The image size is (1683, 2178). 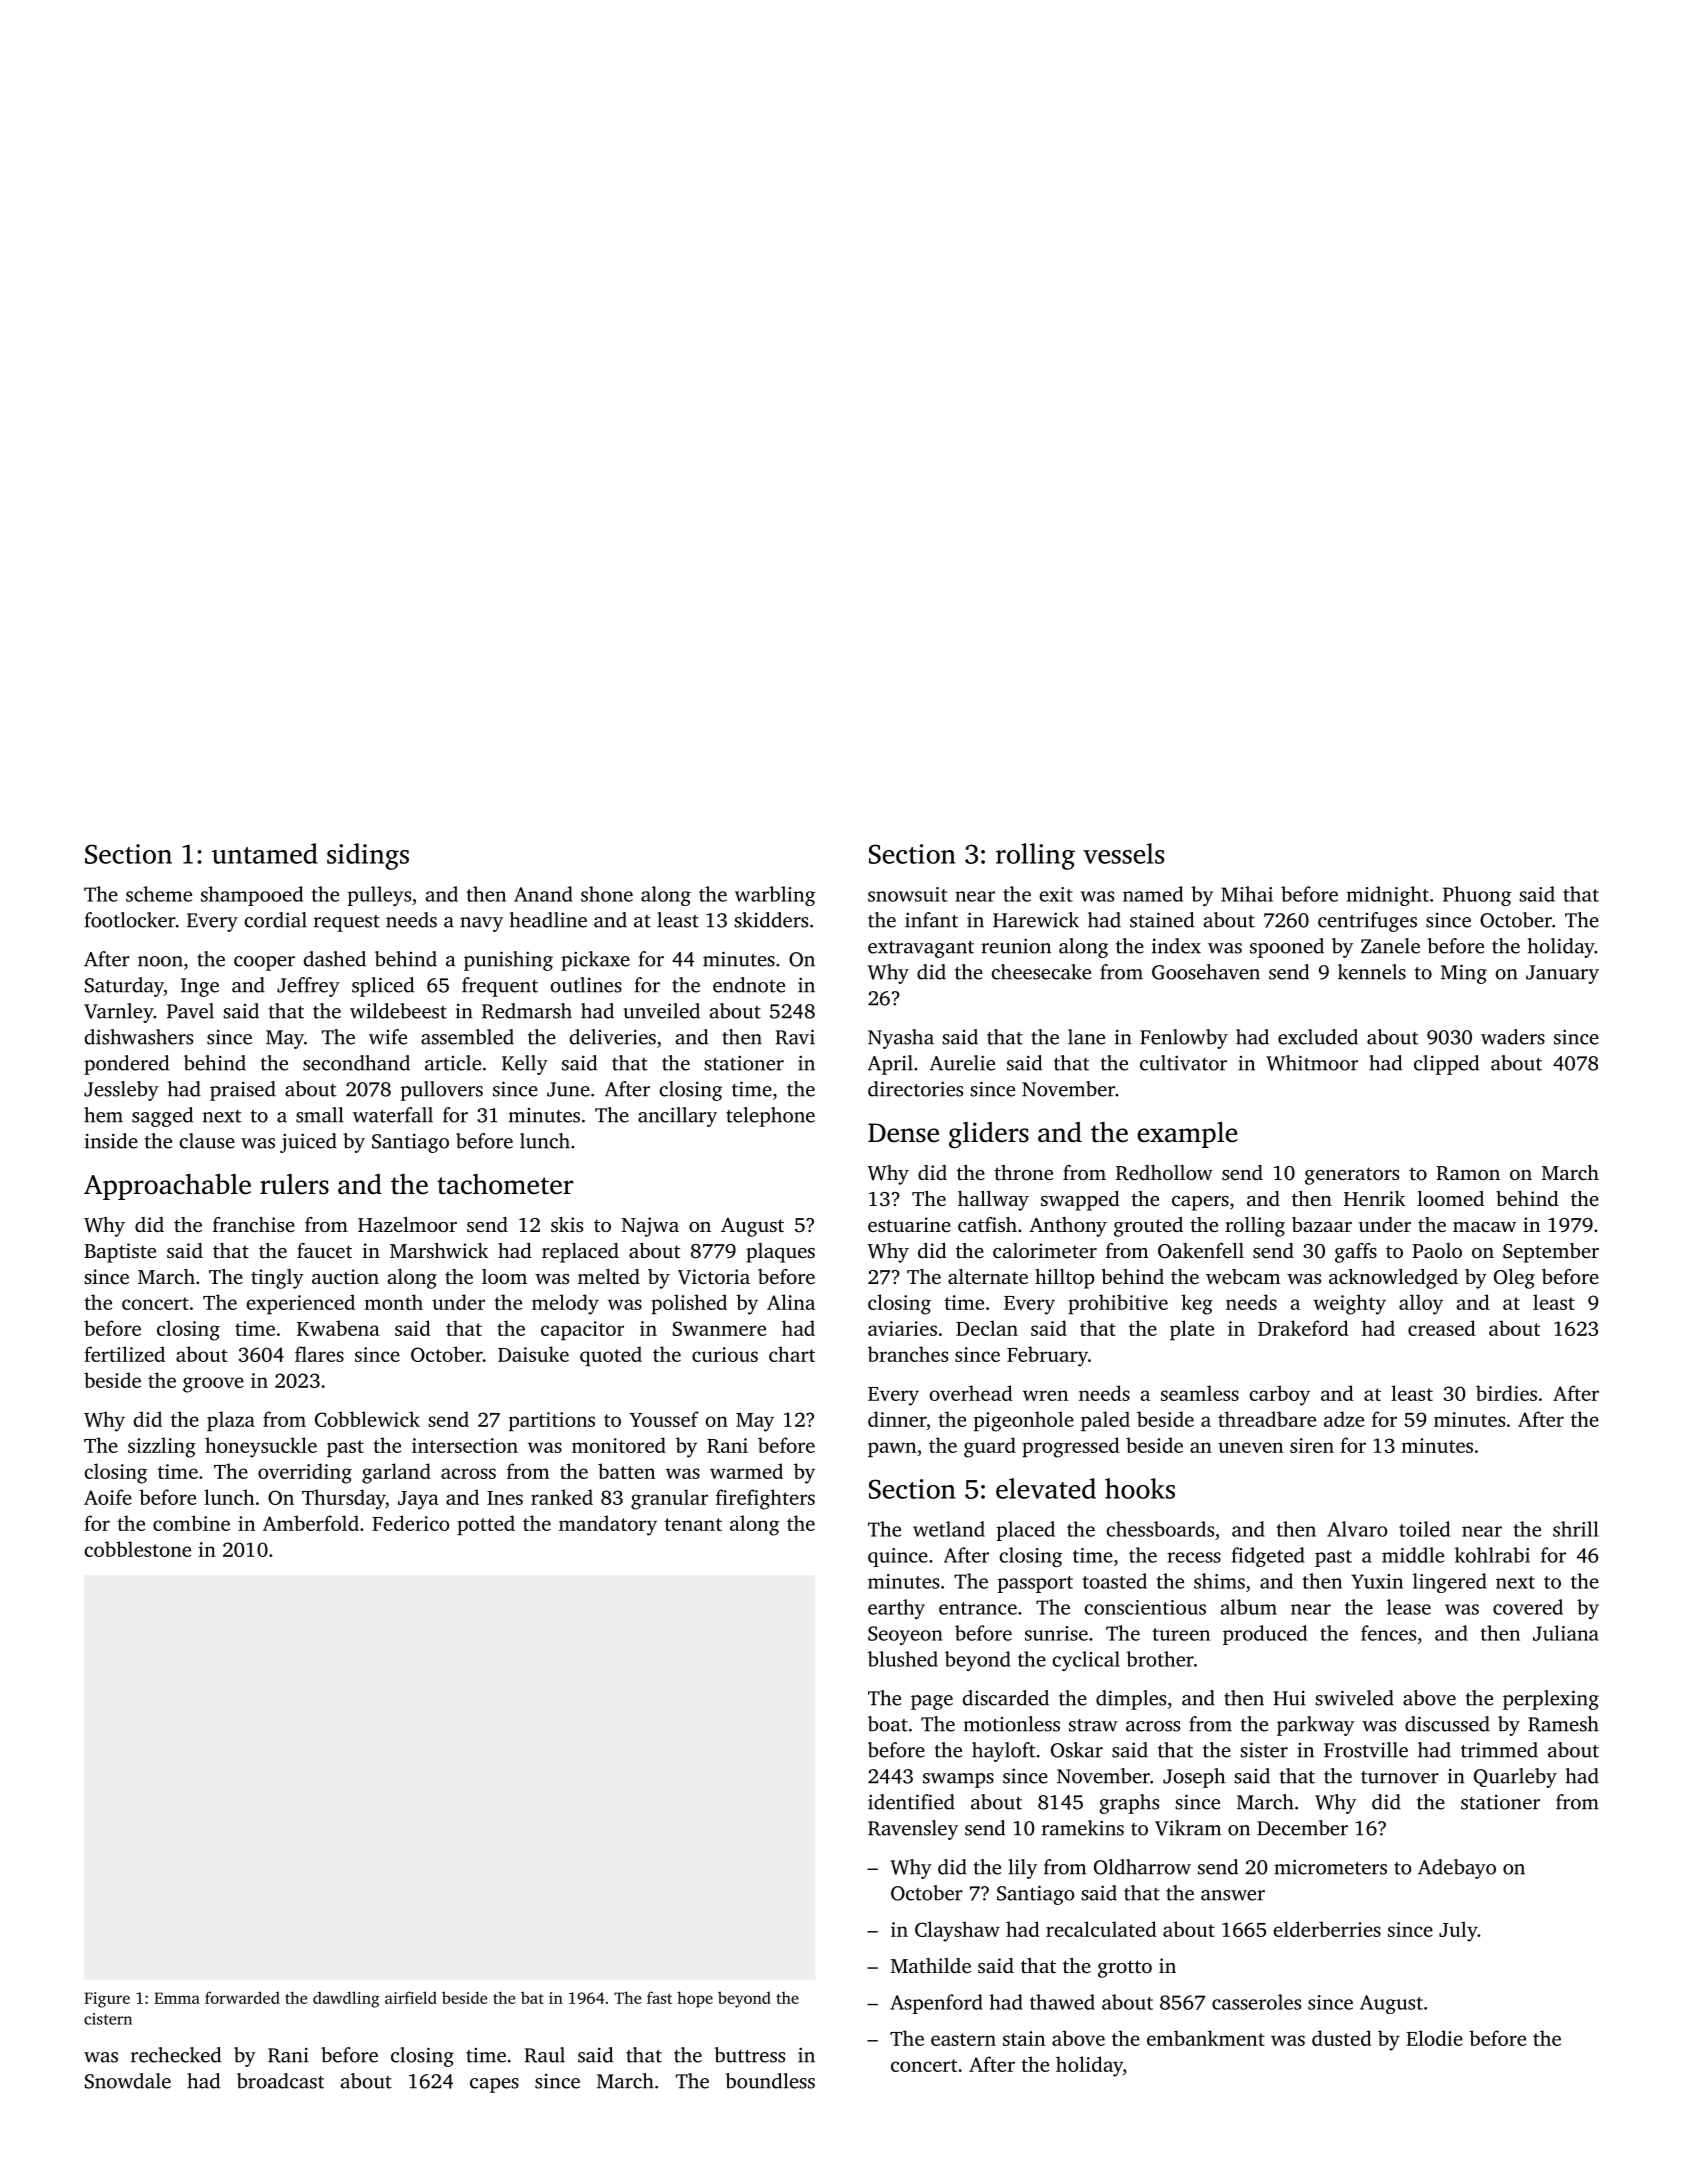 I want to click on airfield, so click(x=411, y=1997).
